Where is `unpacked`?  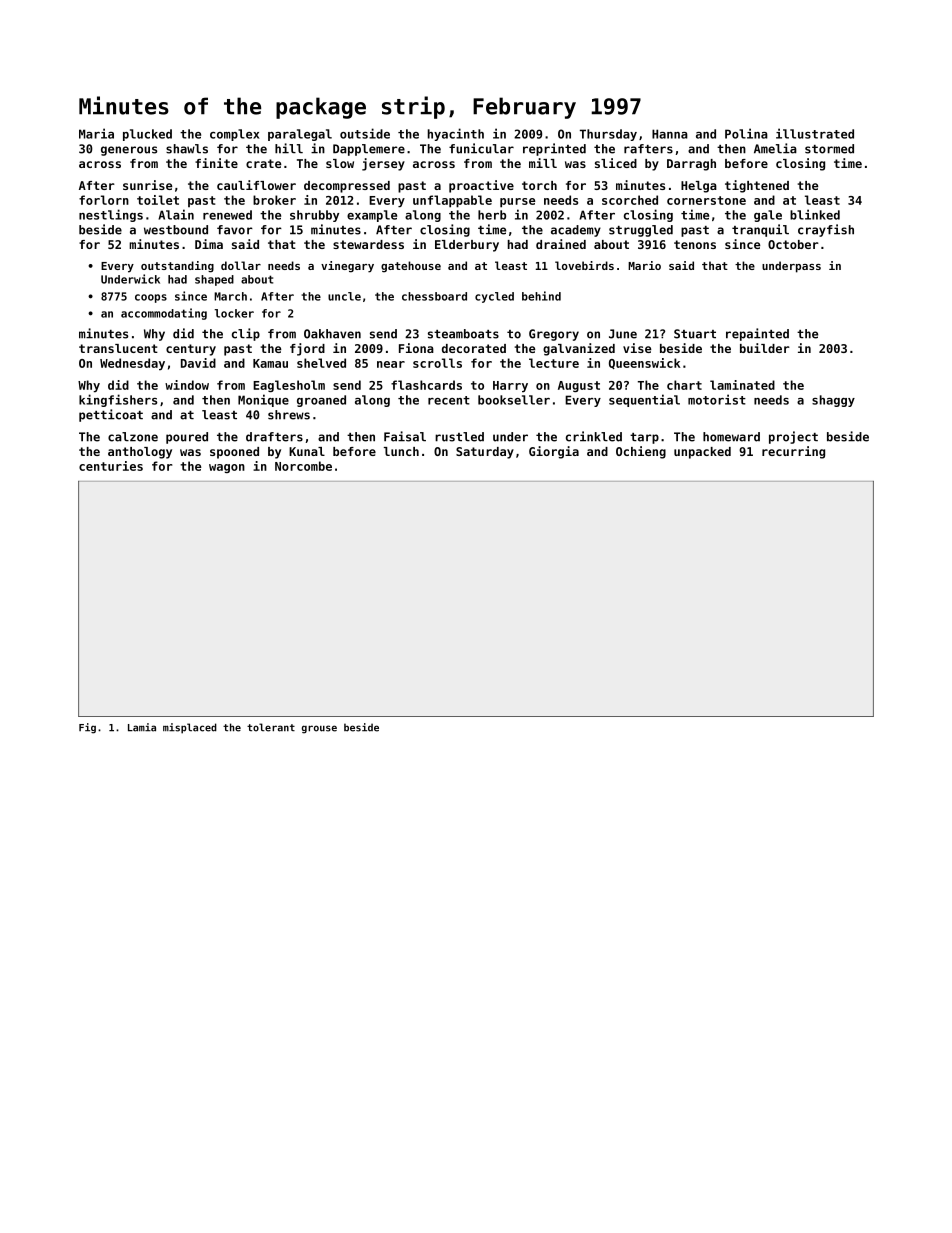
unpacked is located at coordinates (702, 453).
